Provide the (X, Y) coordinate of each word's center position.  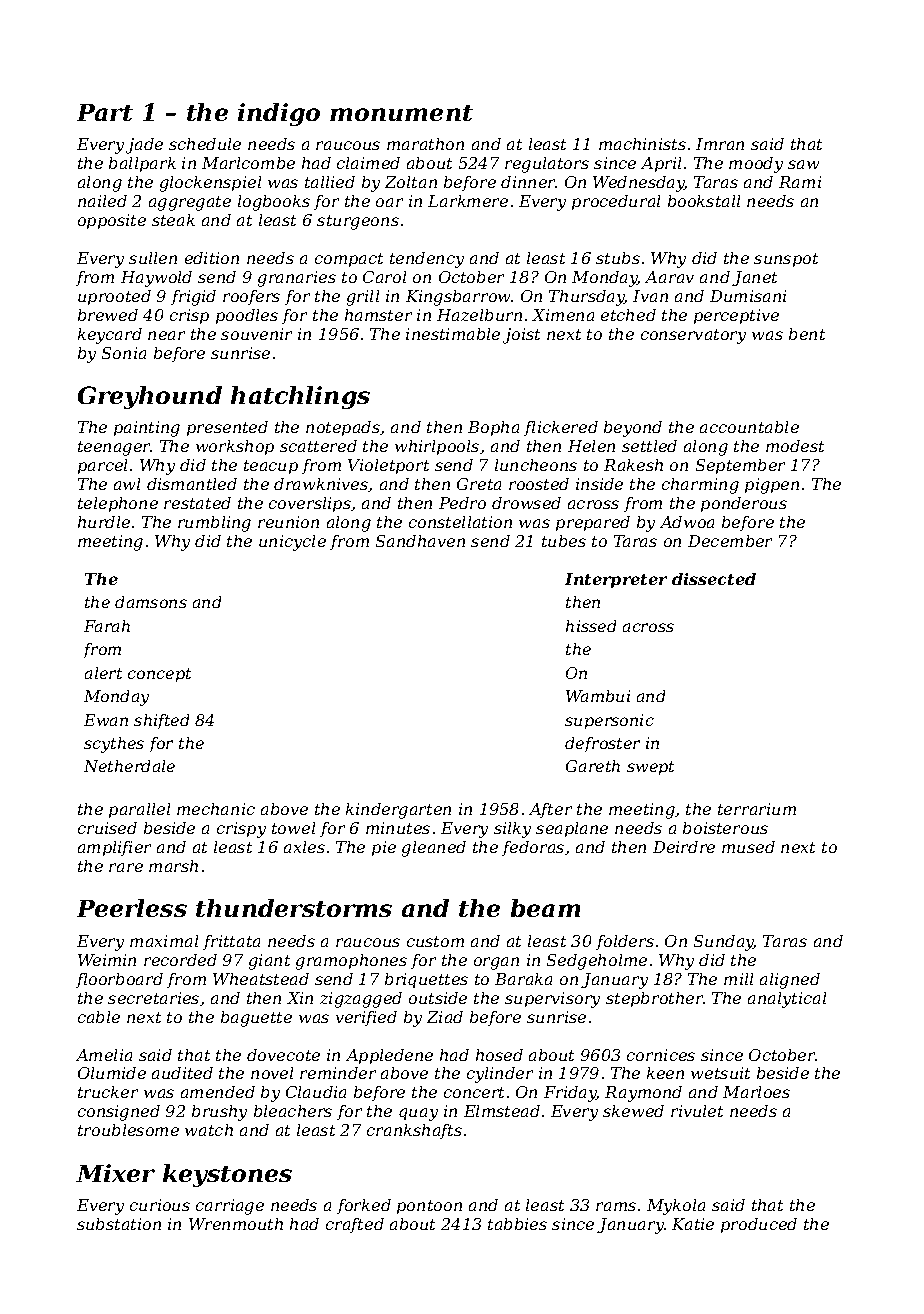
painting (147, 429)
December (730, 541)
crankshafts (414, 1131)
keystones (227, 1175)
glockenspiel (210, 184)
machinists (642, 144)
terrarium (757, 809)
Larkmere (468, 201)
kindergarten (398, 811)
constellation (460, 522)
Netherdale (129, 766)
